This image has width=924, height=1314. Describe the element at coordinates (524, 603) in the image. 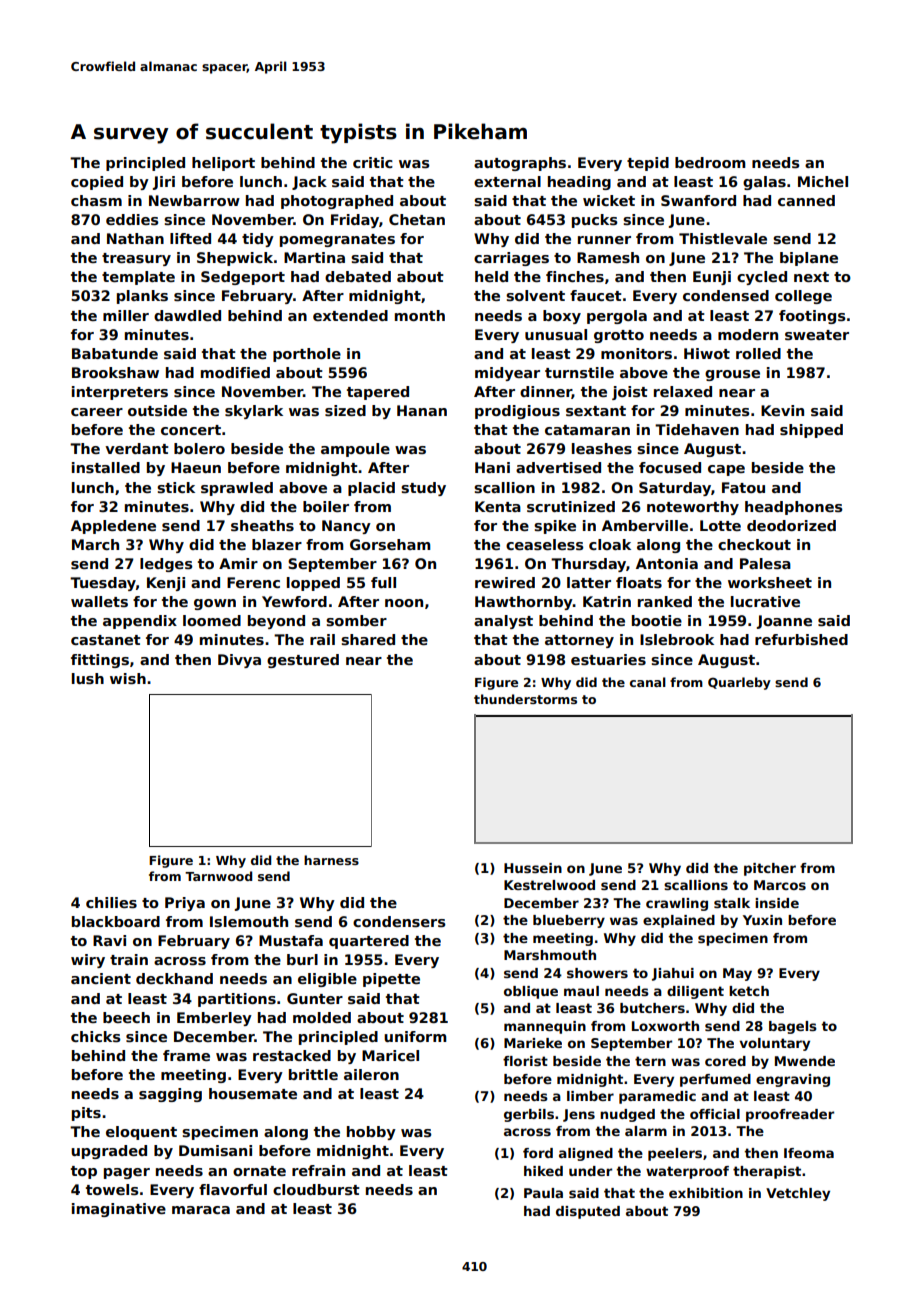

I see `Hawthornby` at that location.
